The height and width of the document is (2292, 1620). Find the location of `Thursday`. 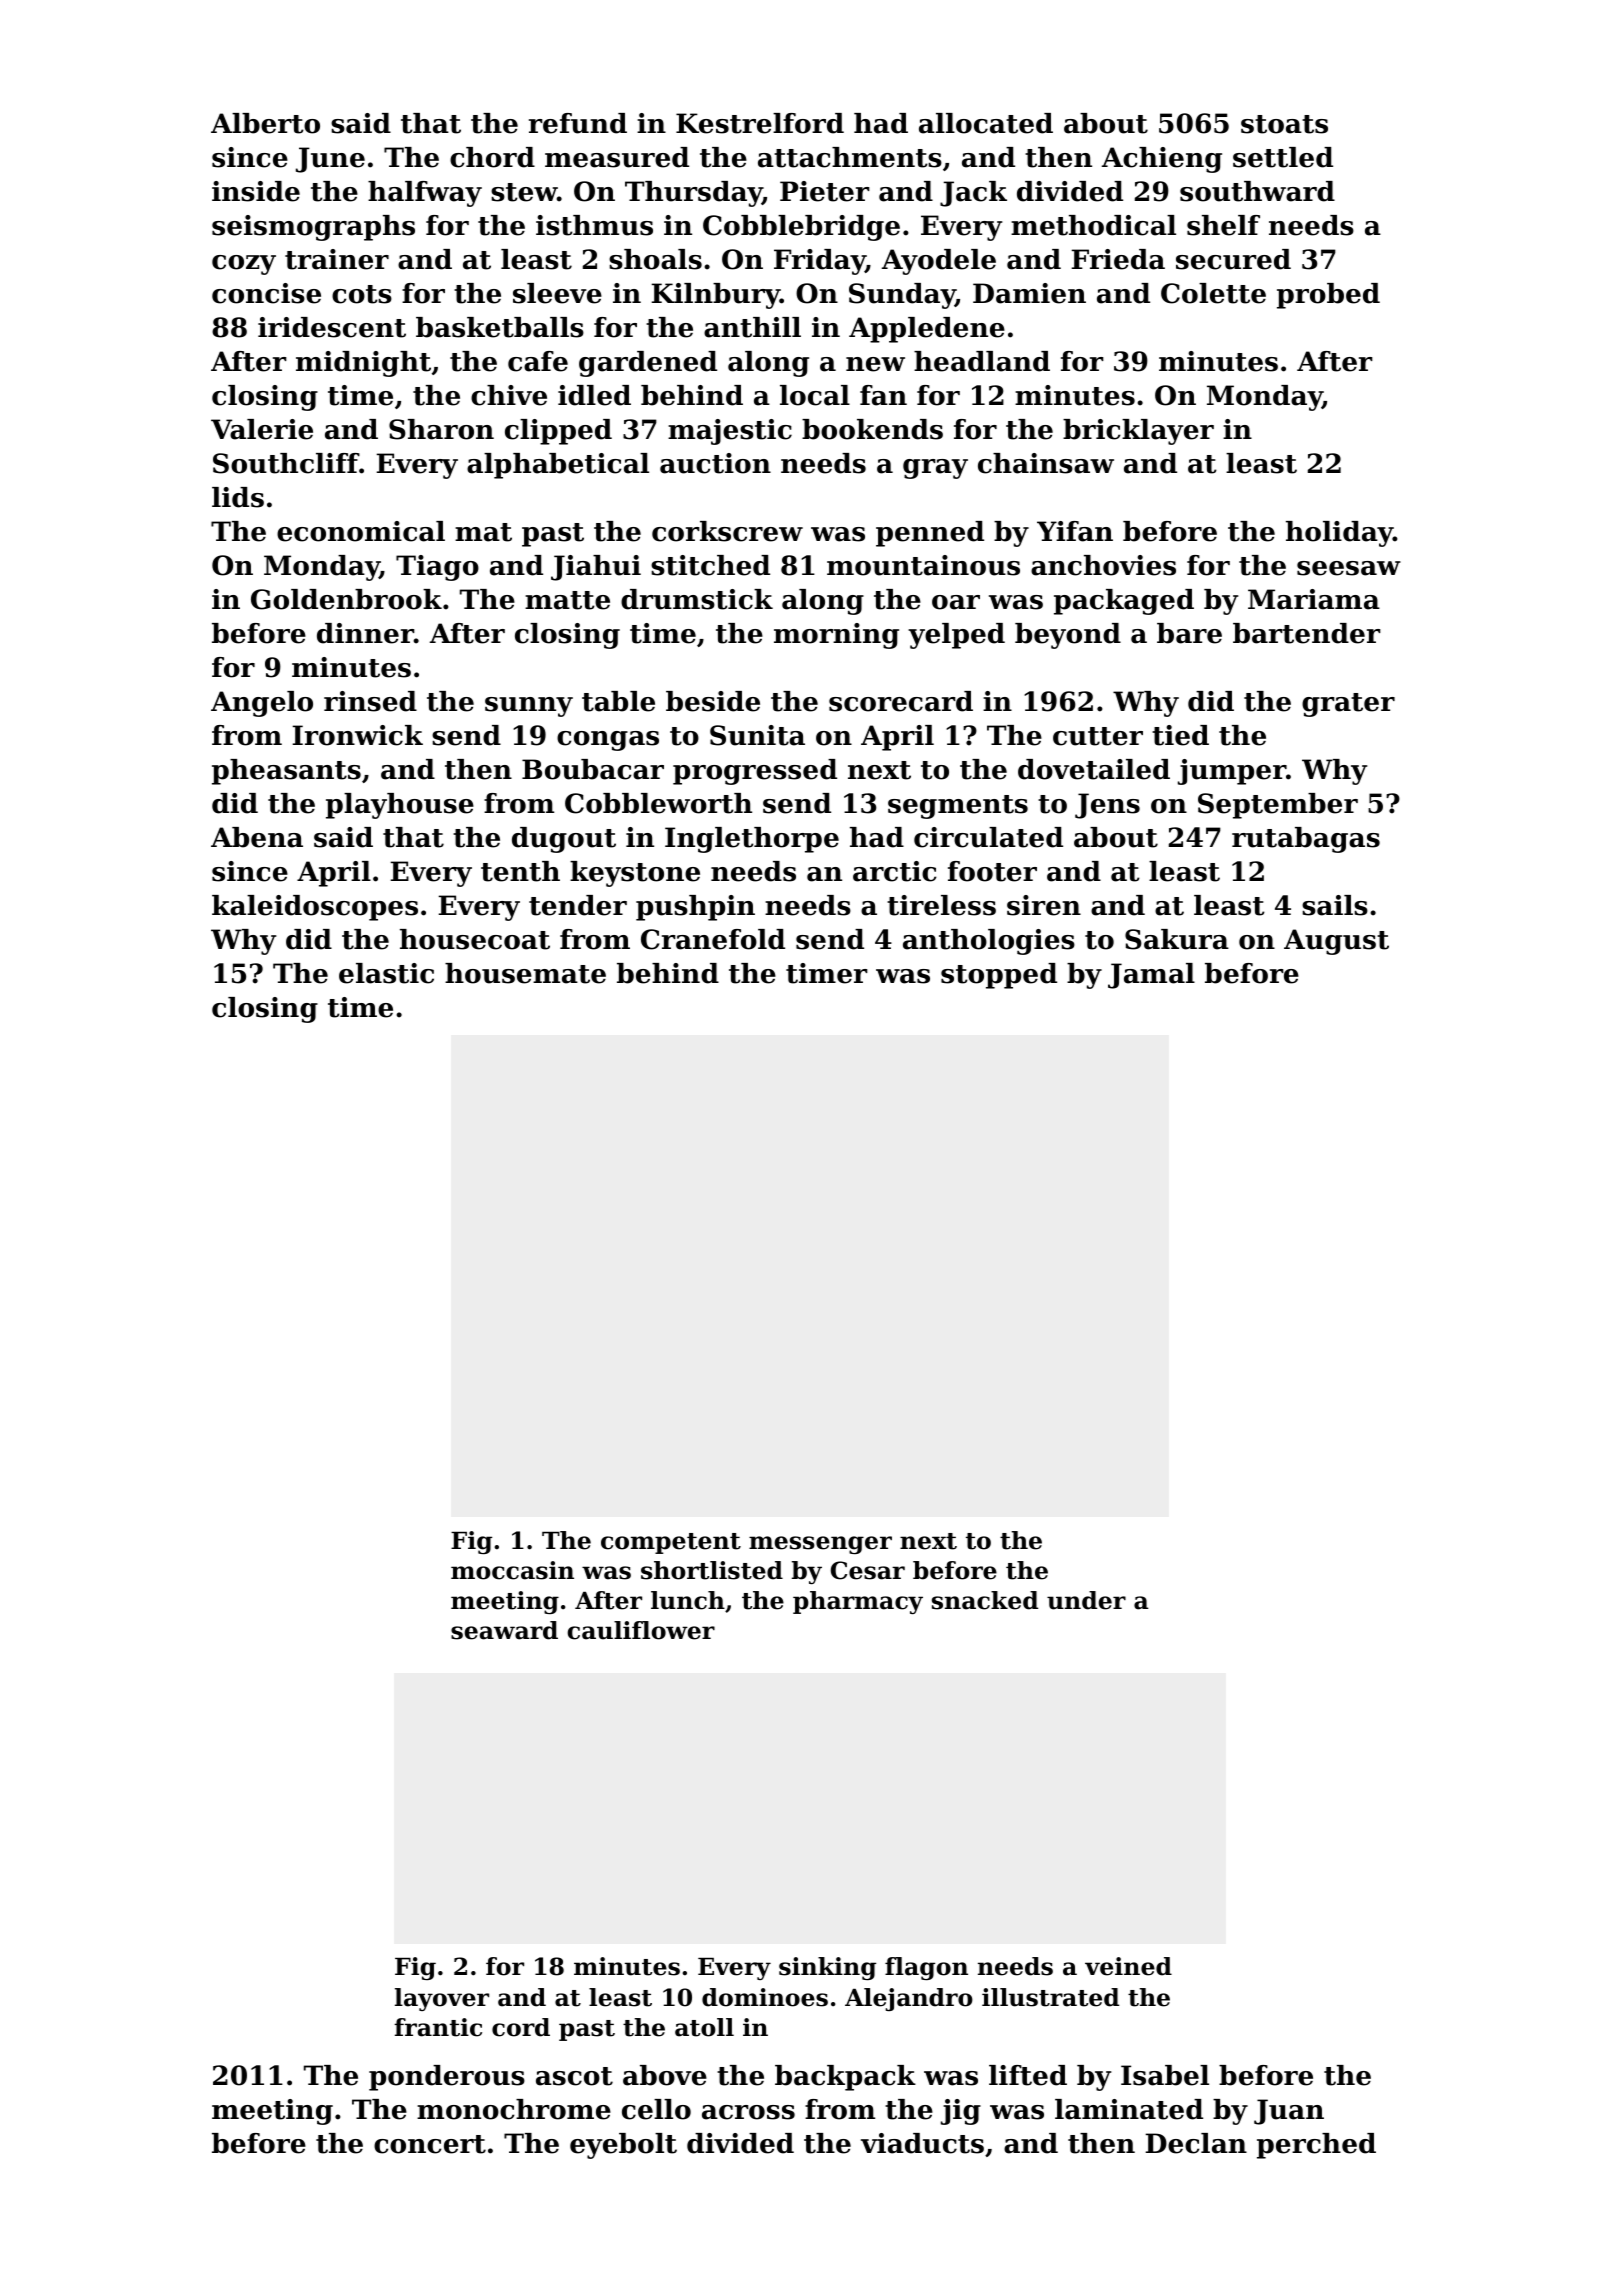

Thursday is located at coordinates (693, 194).
